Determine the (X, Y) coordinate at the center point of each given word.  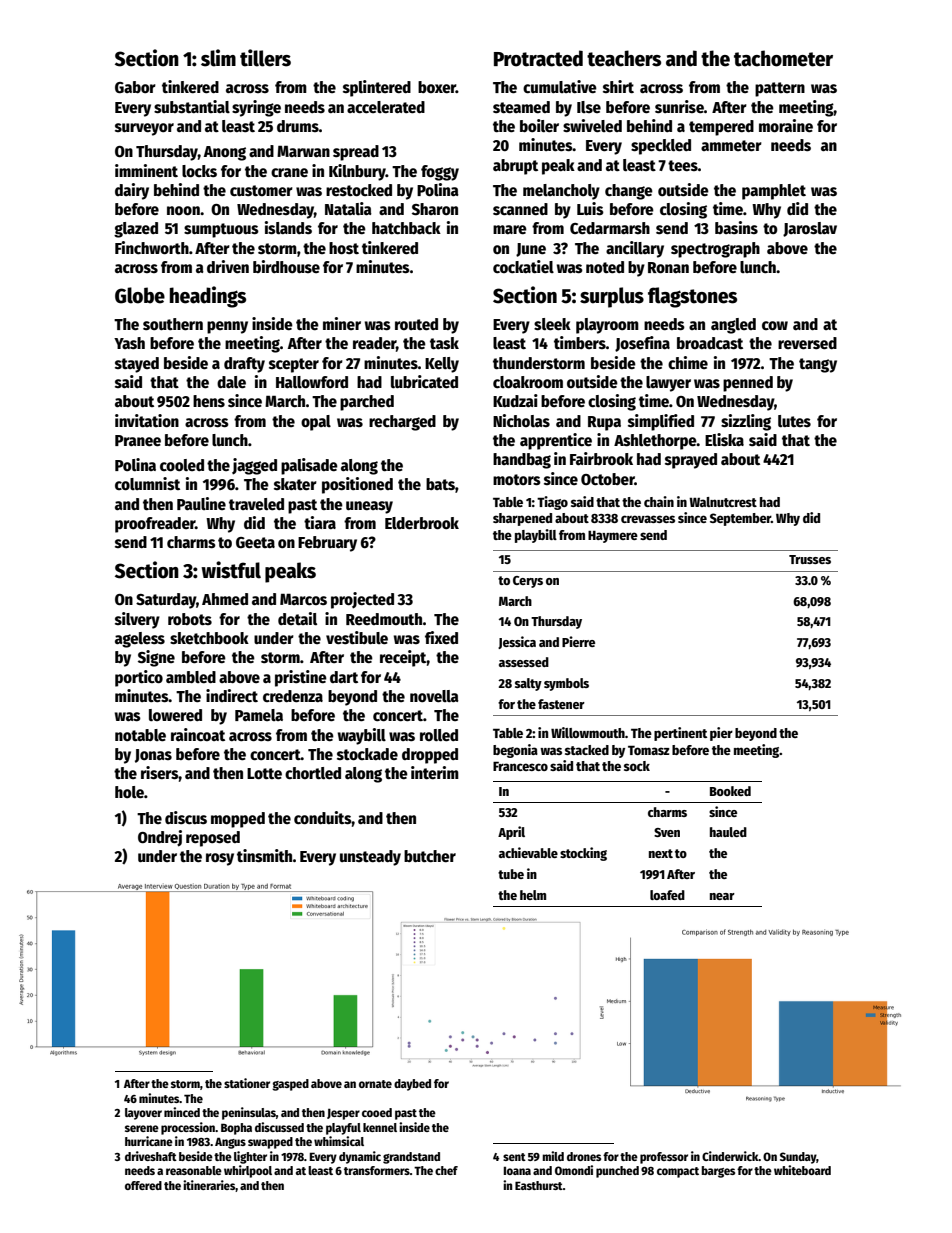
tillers (265, 58)
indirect (232, 696)
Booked (730, 791)
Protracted (538, 58)
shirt (618, 86)
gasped (290, 1085)
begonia (515, 751)
